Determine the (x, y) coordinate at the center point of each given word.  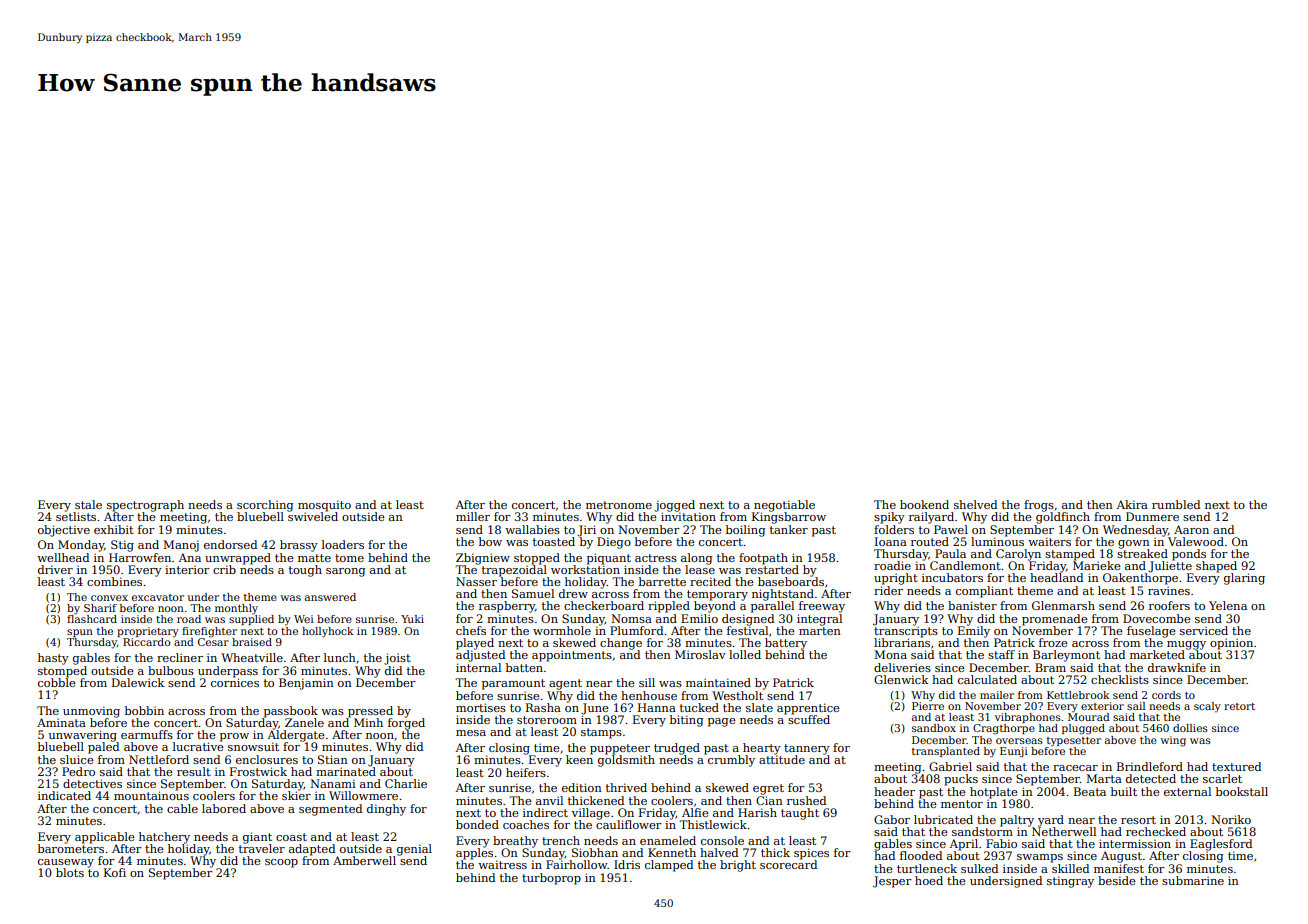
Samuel (533, 593)
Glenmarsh (1063, 605)
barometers (71, 848)
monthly (236, 609)
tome (349, 558)
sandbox (934, 728)
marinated (346, 771)
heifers (526, 772)
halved (719, 852)
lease (700, 569)
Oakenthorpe (1140, 579)
